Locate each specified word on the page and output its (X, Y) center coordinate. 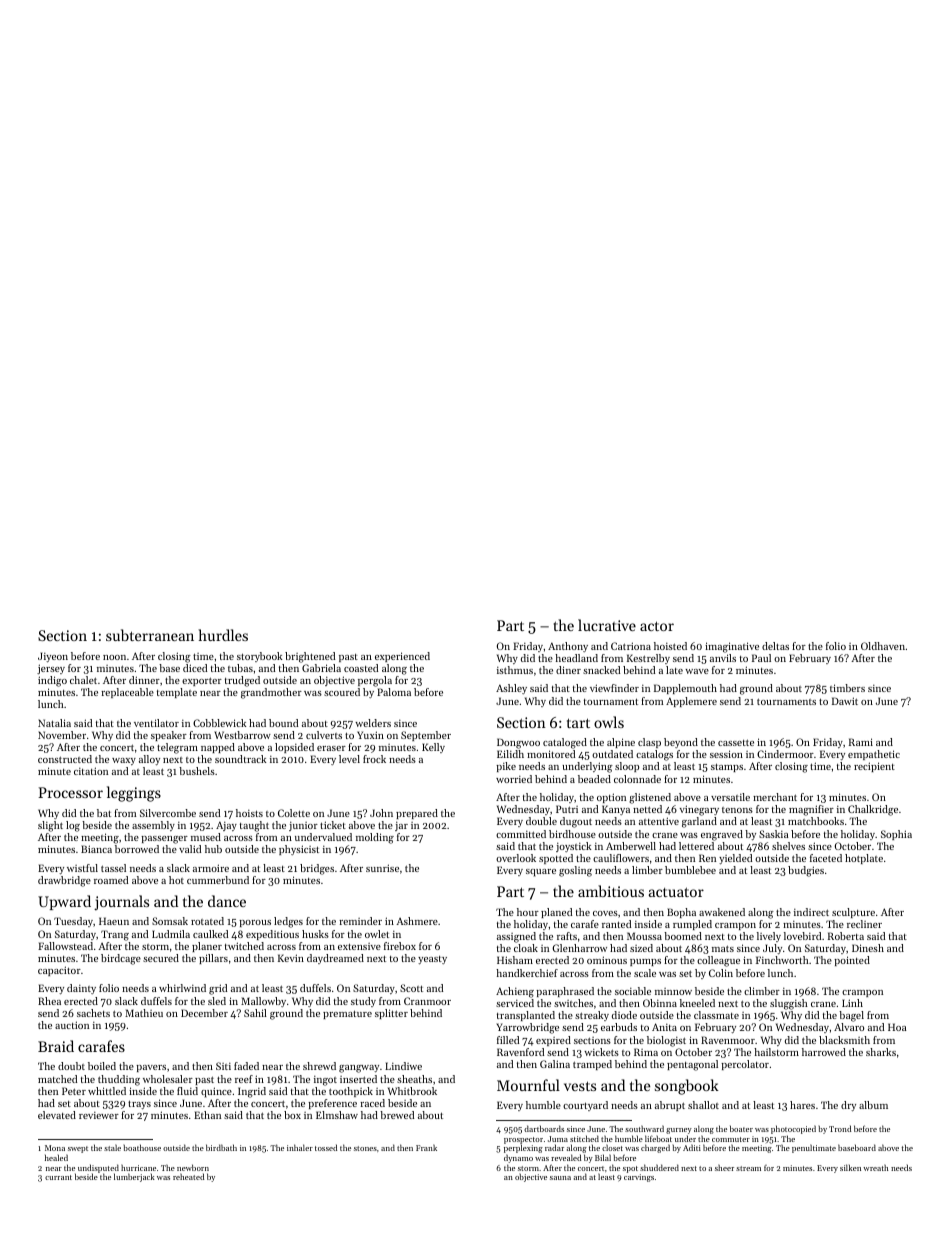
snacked (601, 670)
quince (216, 1092)
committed (521, 834)
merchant (775, 797)
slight (50, 826)
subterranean (150, 635)
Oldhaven (883, 646)
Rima (646, 1052)
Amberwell (631, 846)
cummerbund (218, 880)
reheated (188, 1176)
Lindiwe (403, 1066)
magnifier (811, 810)
